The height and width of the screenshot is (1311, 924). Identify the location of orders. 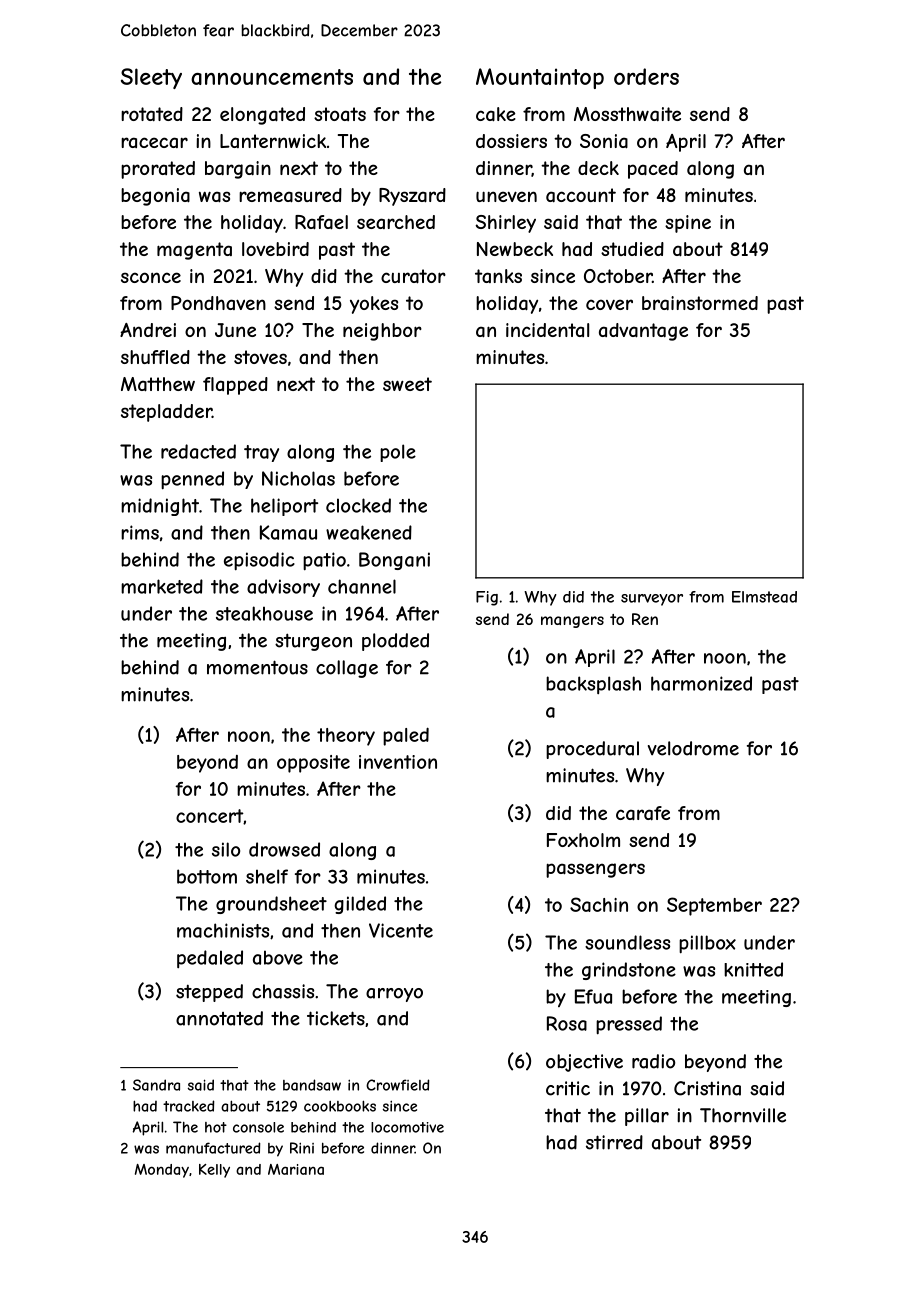
(646, 76).
